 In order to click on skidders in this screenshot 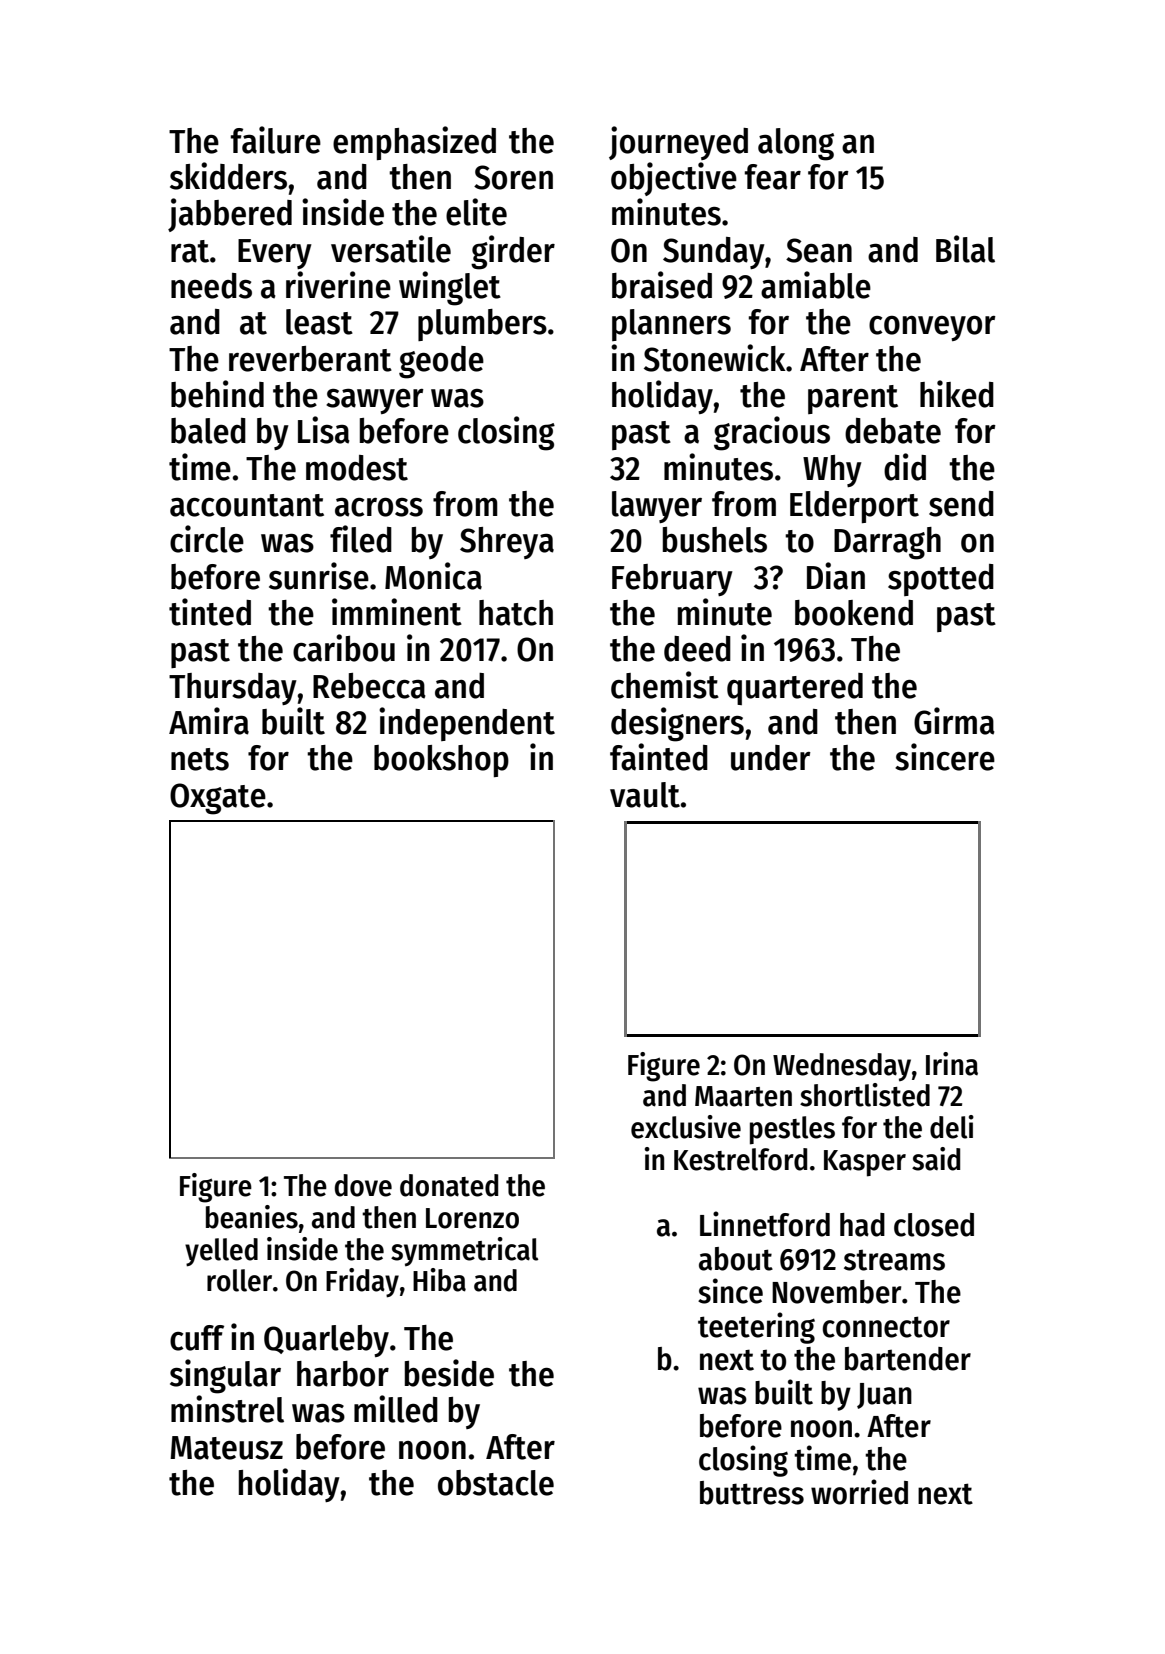, I will do `click(228, 176)`.
